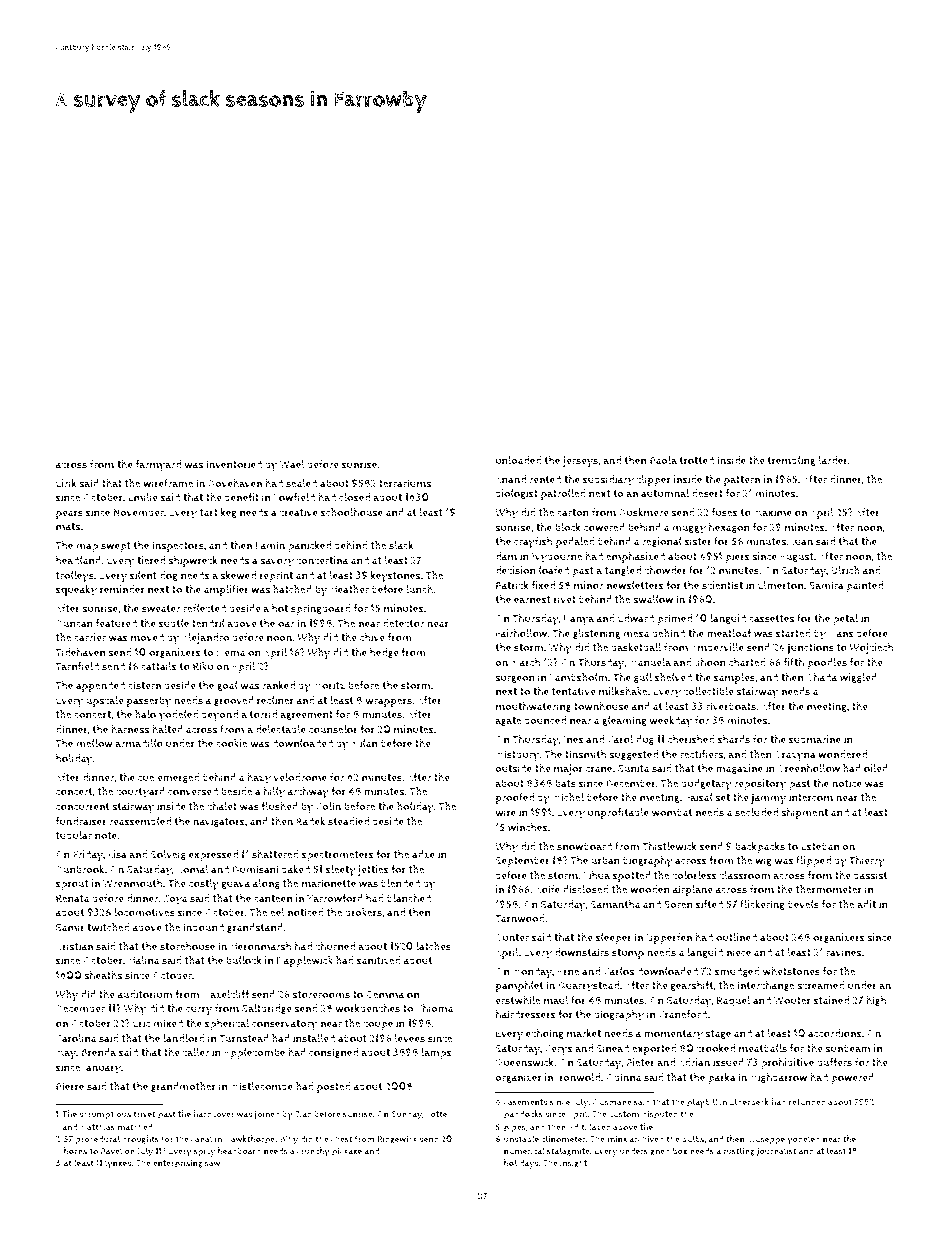 This page has width=952, height=1233. Describe the element at coordinates (573, 513) in the page. I see `carton` at that location.
